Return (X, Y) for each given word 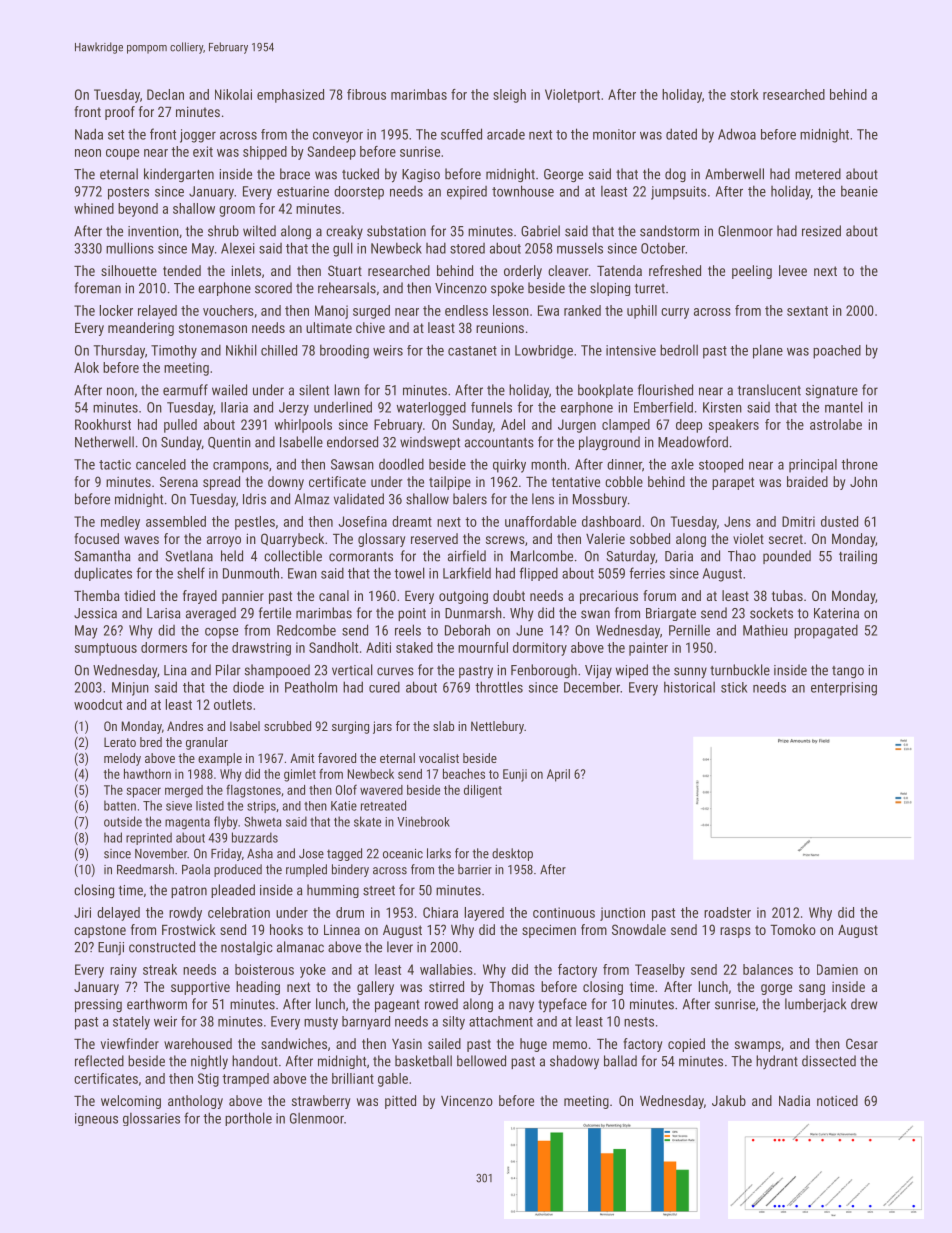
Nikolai (233, 94)
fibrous (366, 94)
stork (745, 94)
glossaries (151, 1119)
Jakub (729, 1100)
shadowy (574, 1062)
